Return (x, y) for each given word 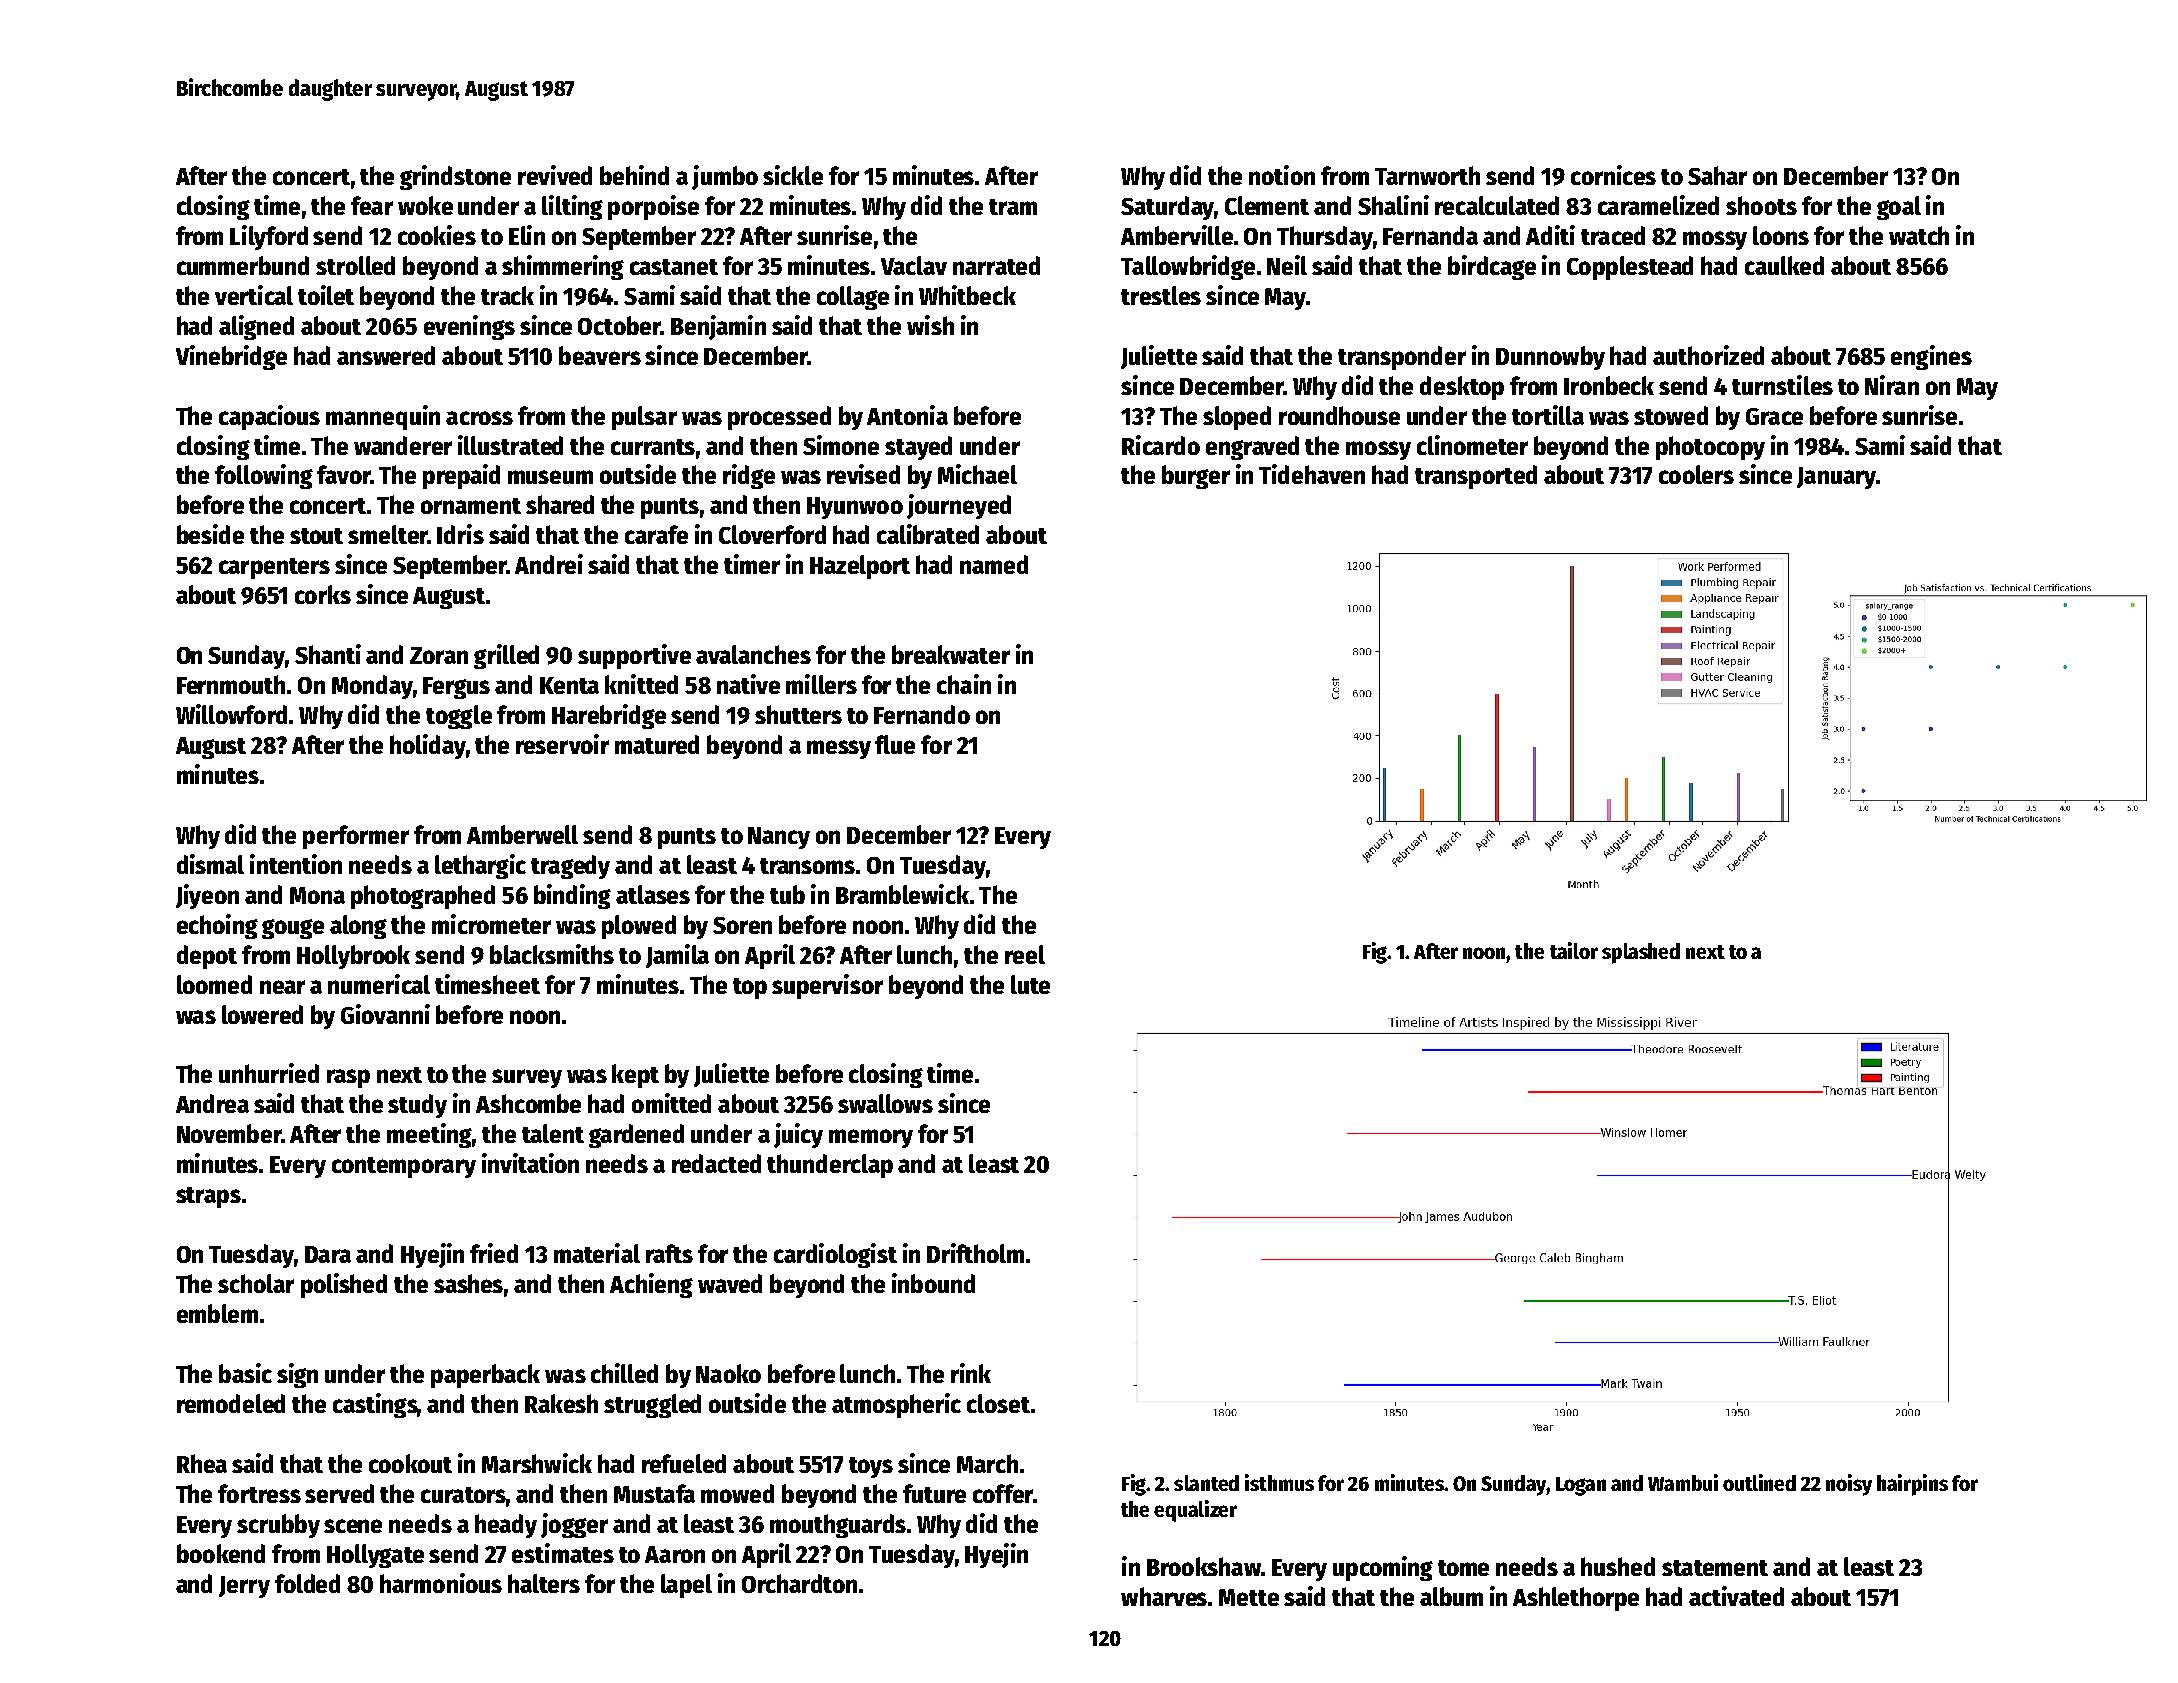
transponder (1402, 358)
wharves (1164, 1596)
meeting (429, 1135)
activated (1736, 1596)
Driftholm (975, 1253)
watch (1919, 235)
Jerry (244, 1587)
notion (1282, 175)
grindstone (455, 177)
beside (210, 534)
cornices (1613, 175)
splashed (1641, 953)
